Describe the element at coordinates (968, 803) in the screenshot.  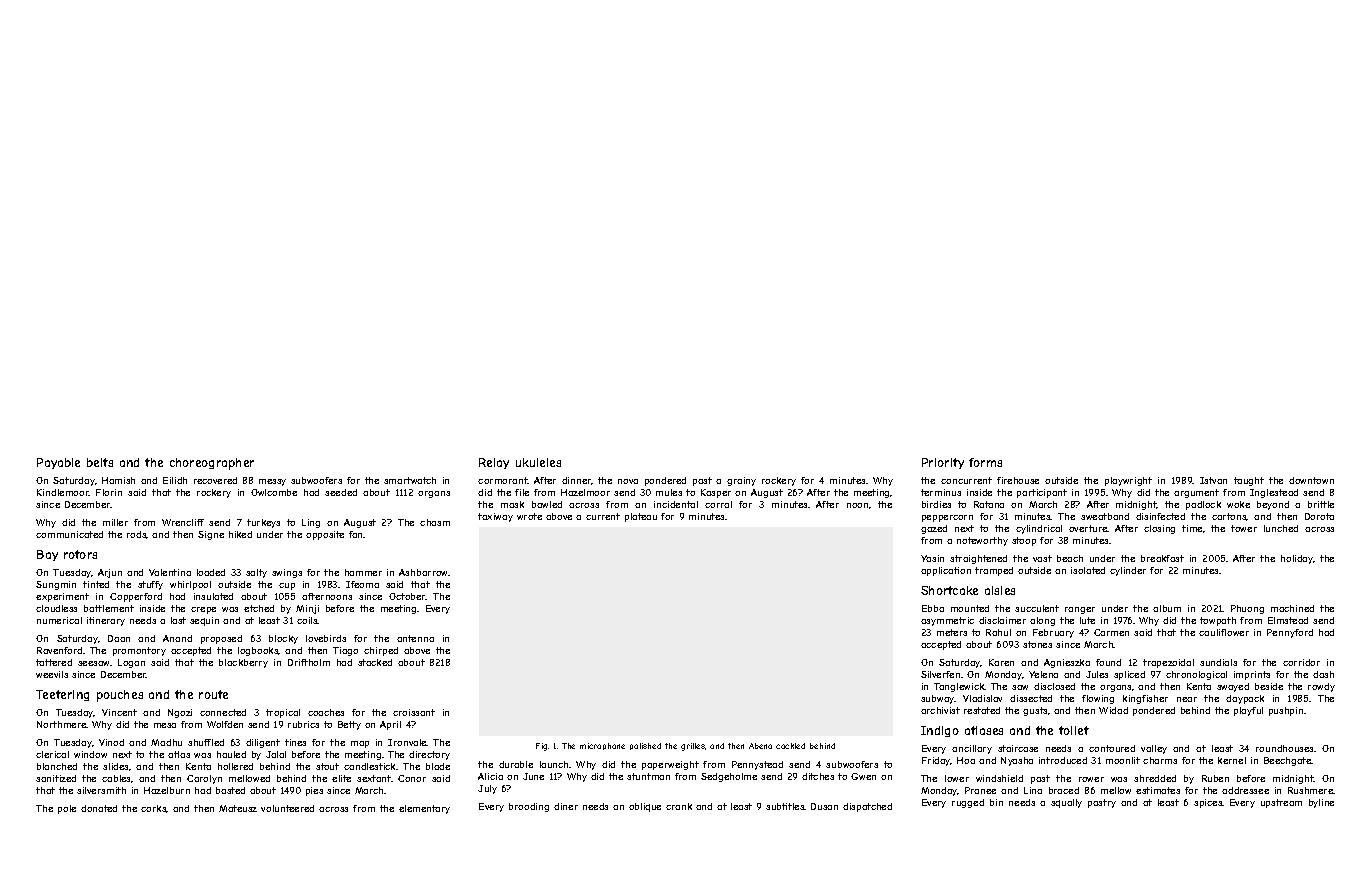
I see `rugged` at that location.
